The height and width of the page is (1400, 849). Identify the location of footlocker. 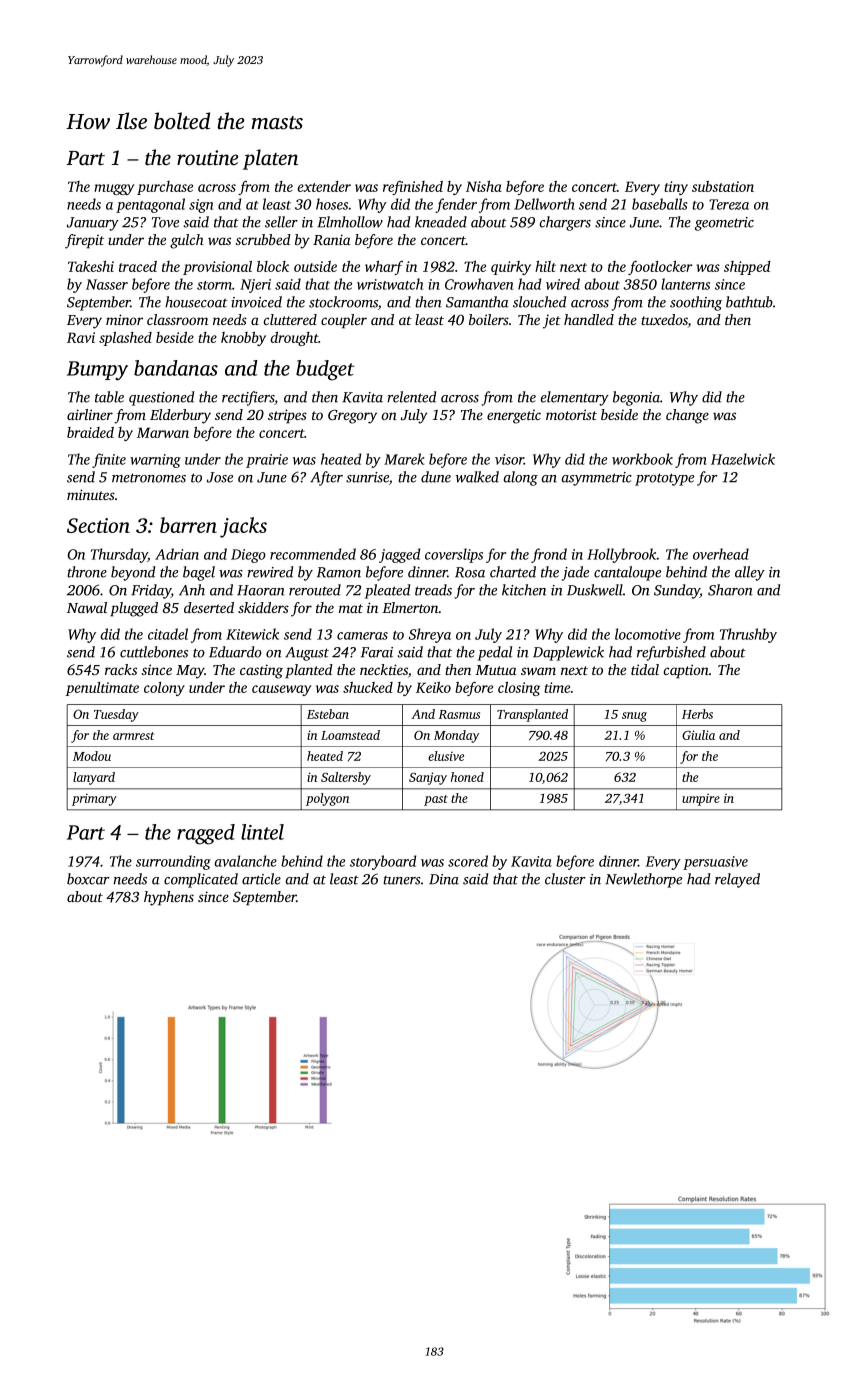
(660, 268).
